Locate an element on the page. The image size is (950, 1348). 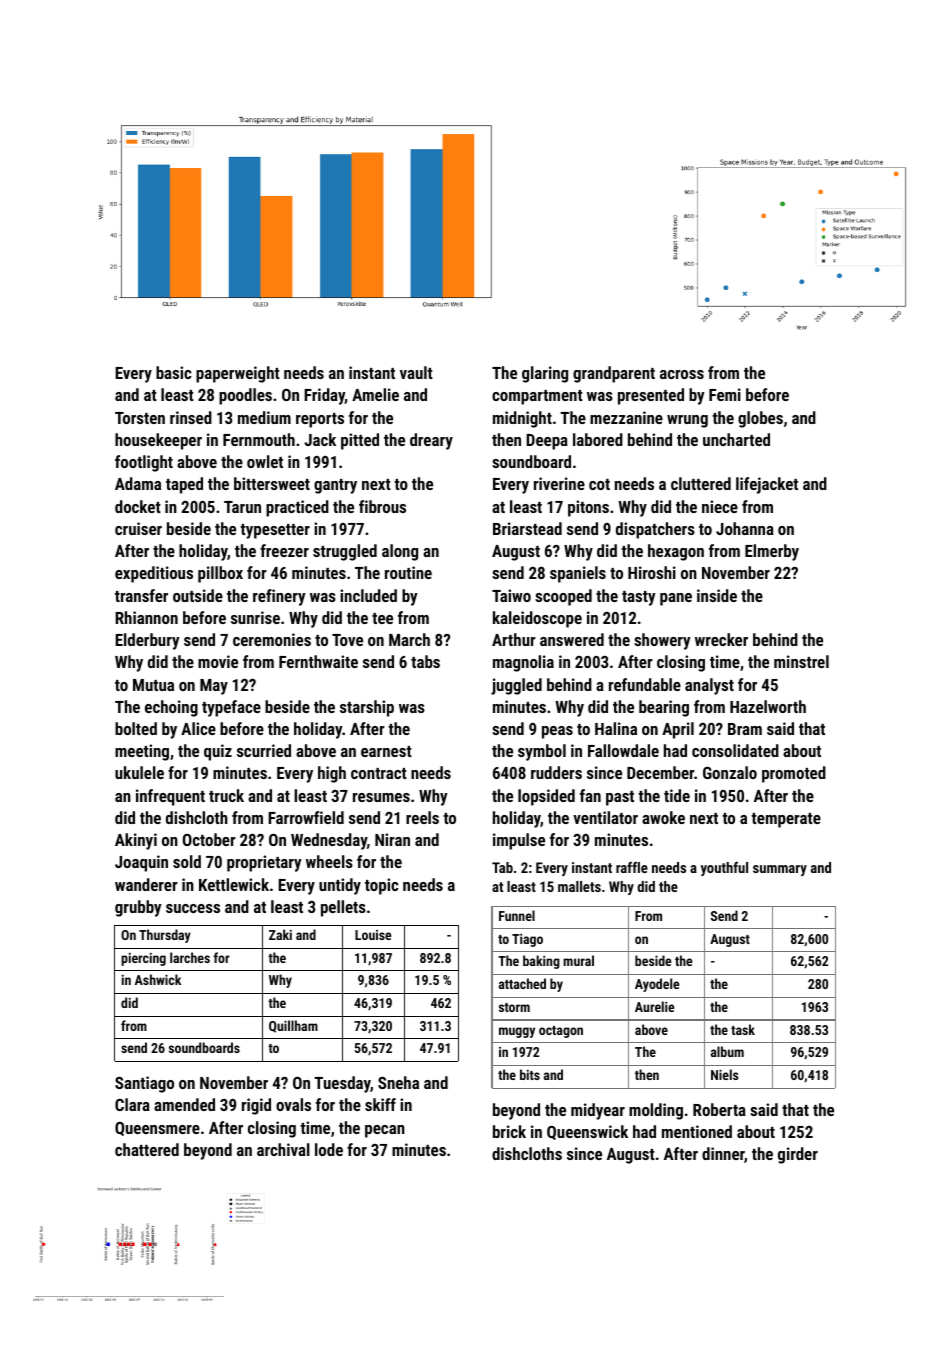
Femi is located at coordinates (725, 394).
